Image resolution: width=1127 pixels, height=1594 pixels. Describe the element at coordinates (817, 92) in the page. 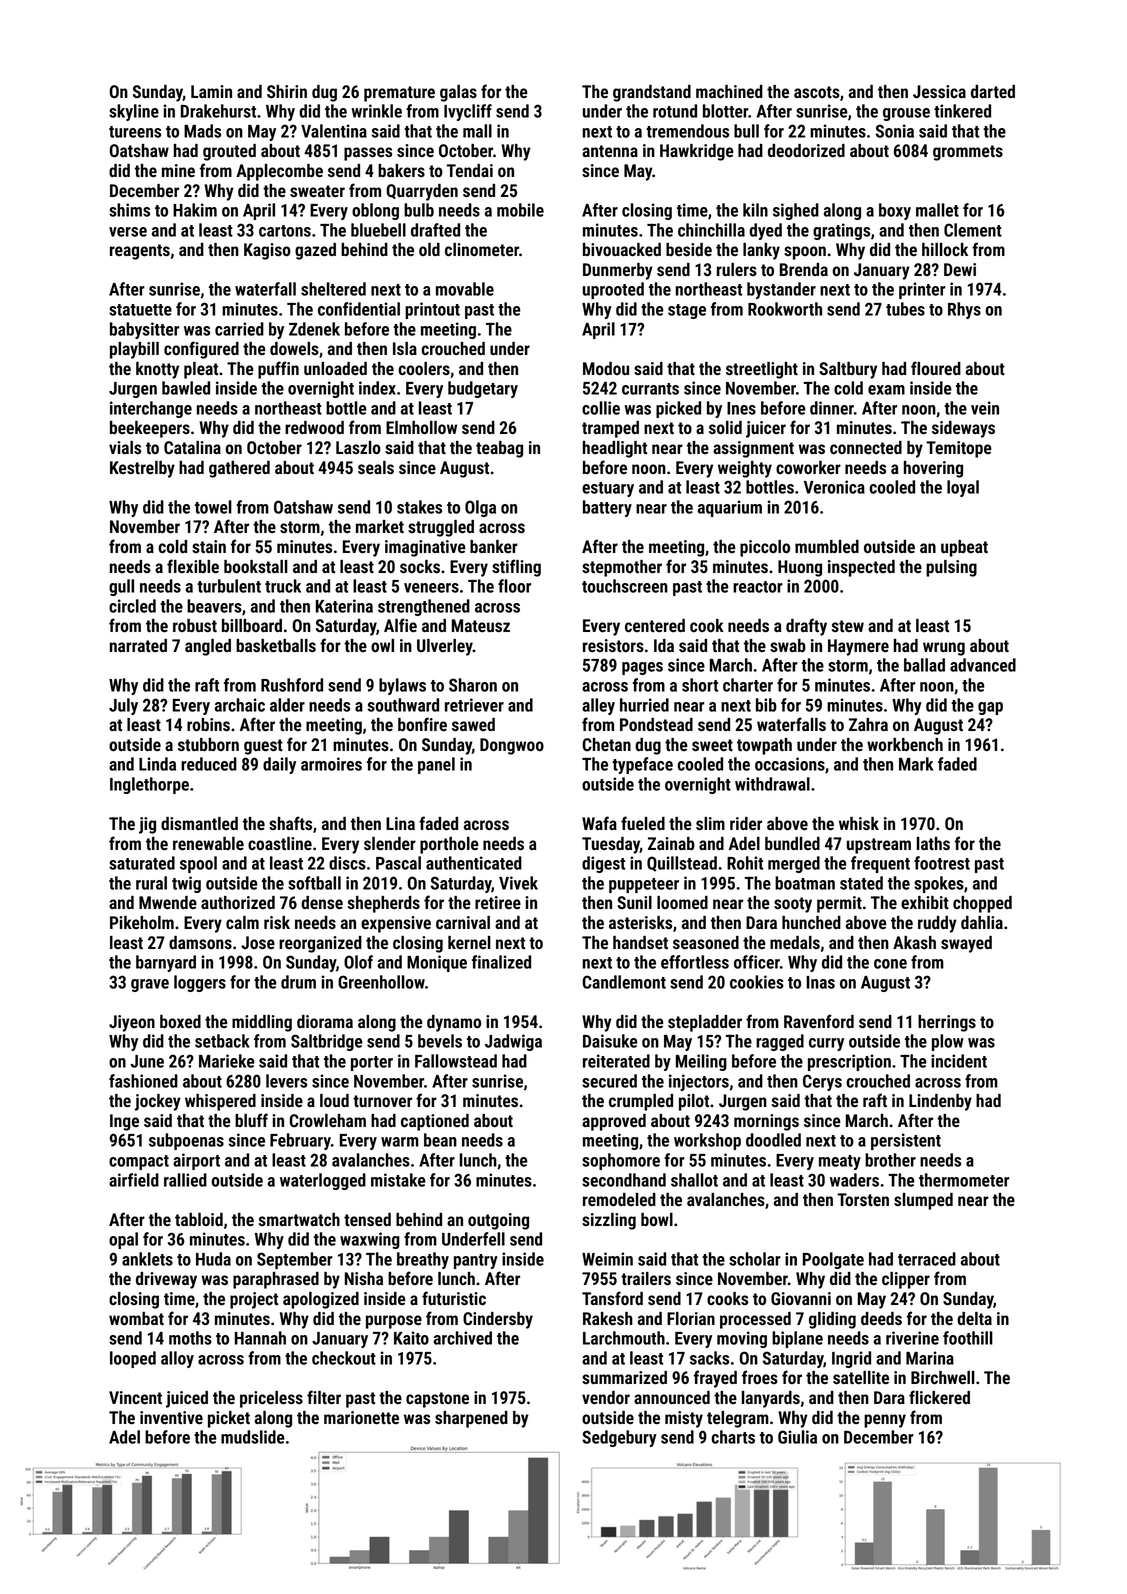

I see `ascots` at that location.
